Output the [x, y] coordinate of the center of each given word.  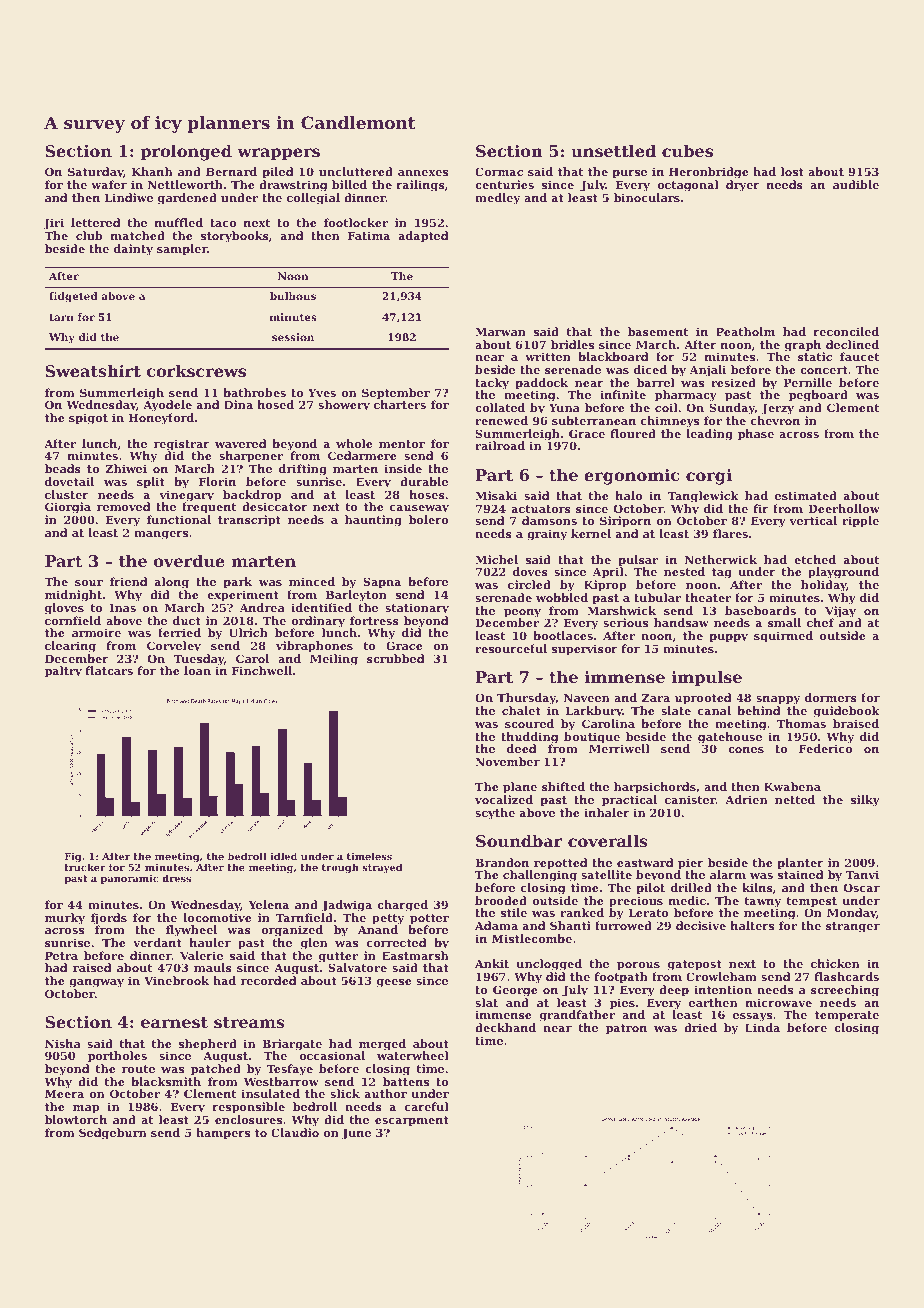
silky [865, 801]
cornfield [73, 620]
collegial [313, 199]
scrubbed [395, 658]
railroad [500, 445]
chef [820, 622]
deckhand [505, 1027]
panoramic [130, 879]
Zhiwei [126, 468]
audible [856, 184]
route [138, 1069]
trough [340, 868]
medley [497, 199]
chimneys [670, 422]
